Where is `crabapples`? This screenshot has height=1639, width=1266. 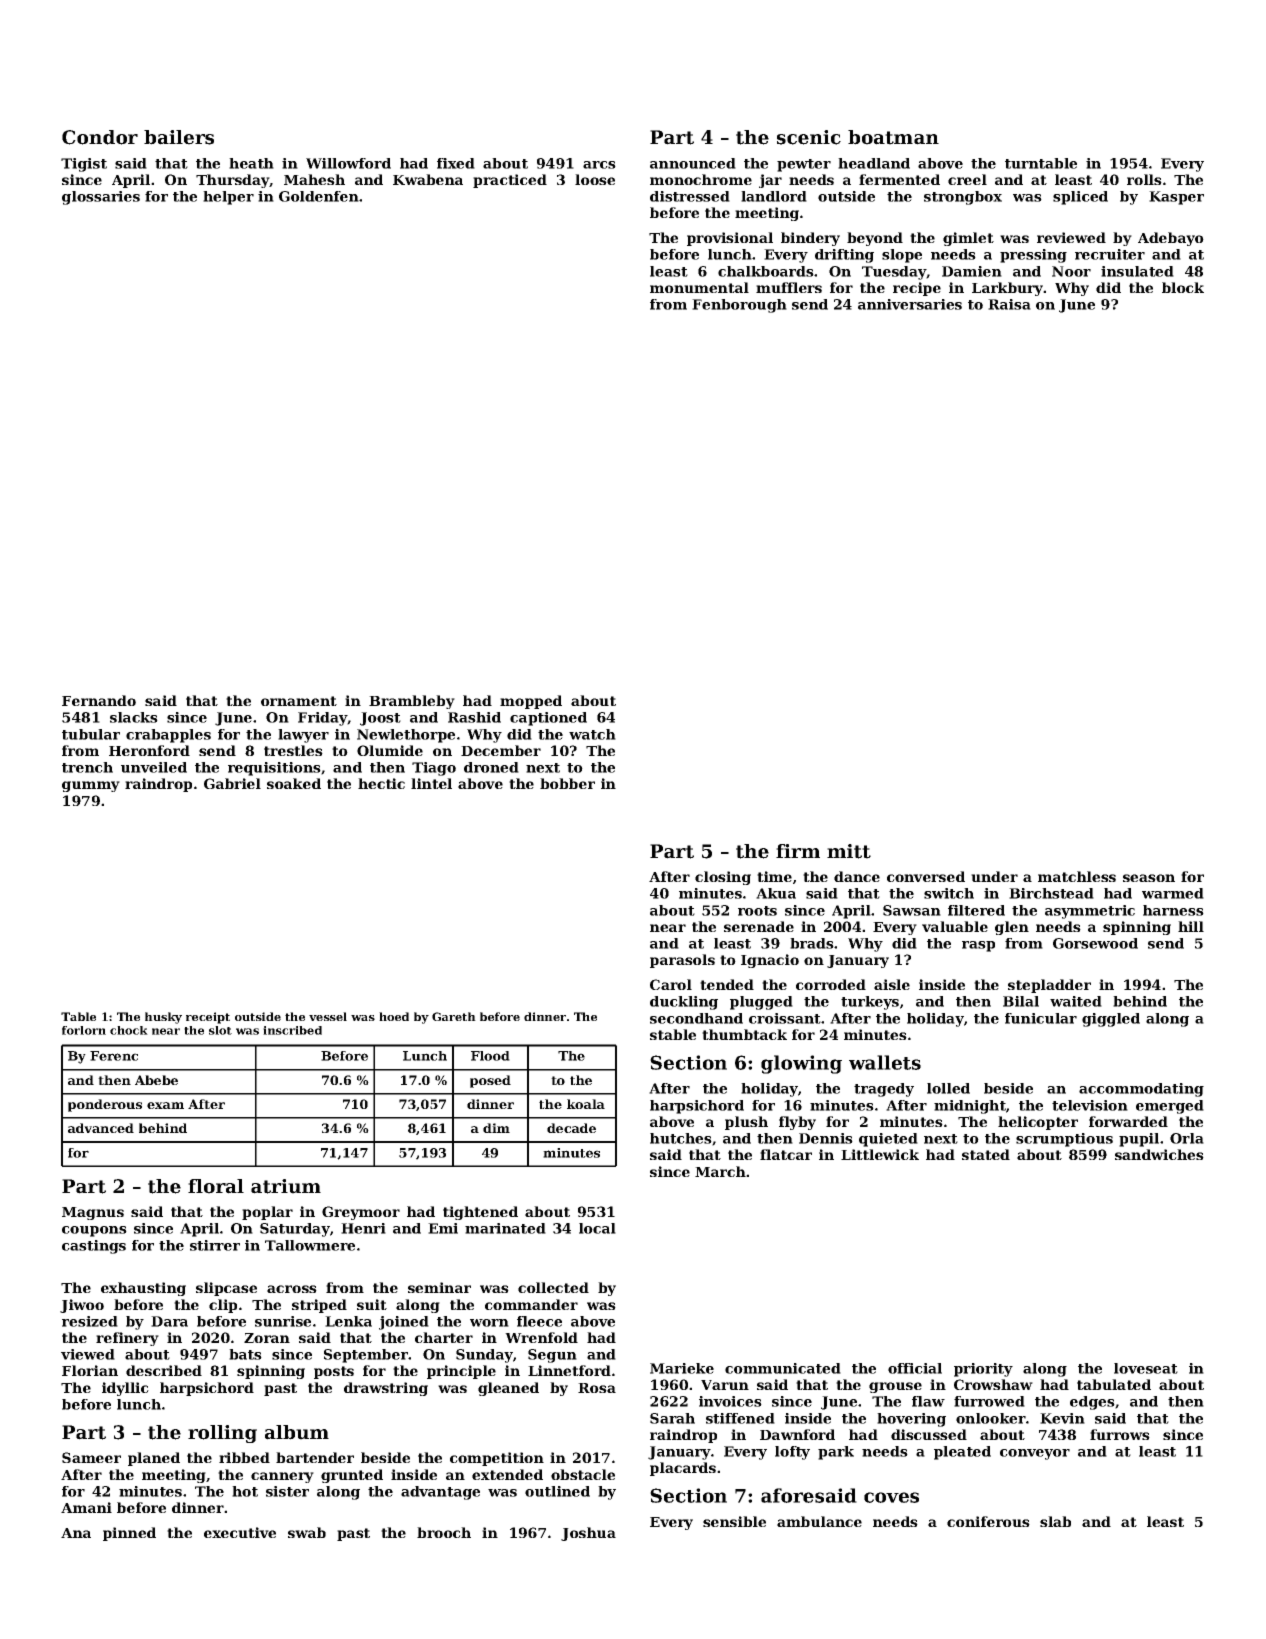
crabapples is located at coordinates (168, 736).
